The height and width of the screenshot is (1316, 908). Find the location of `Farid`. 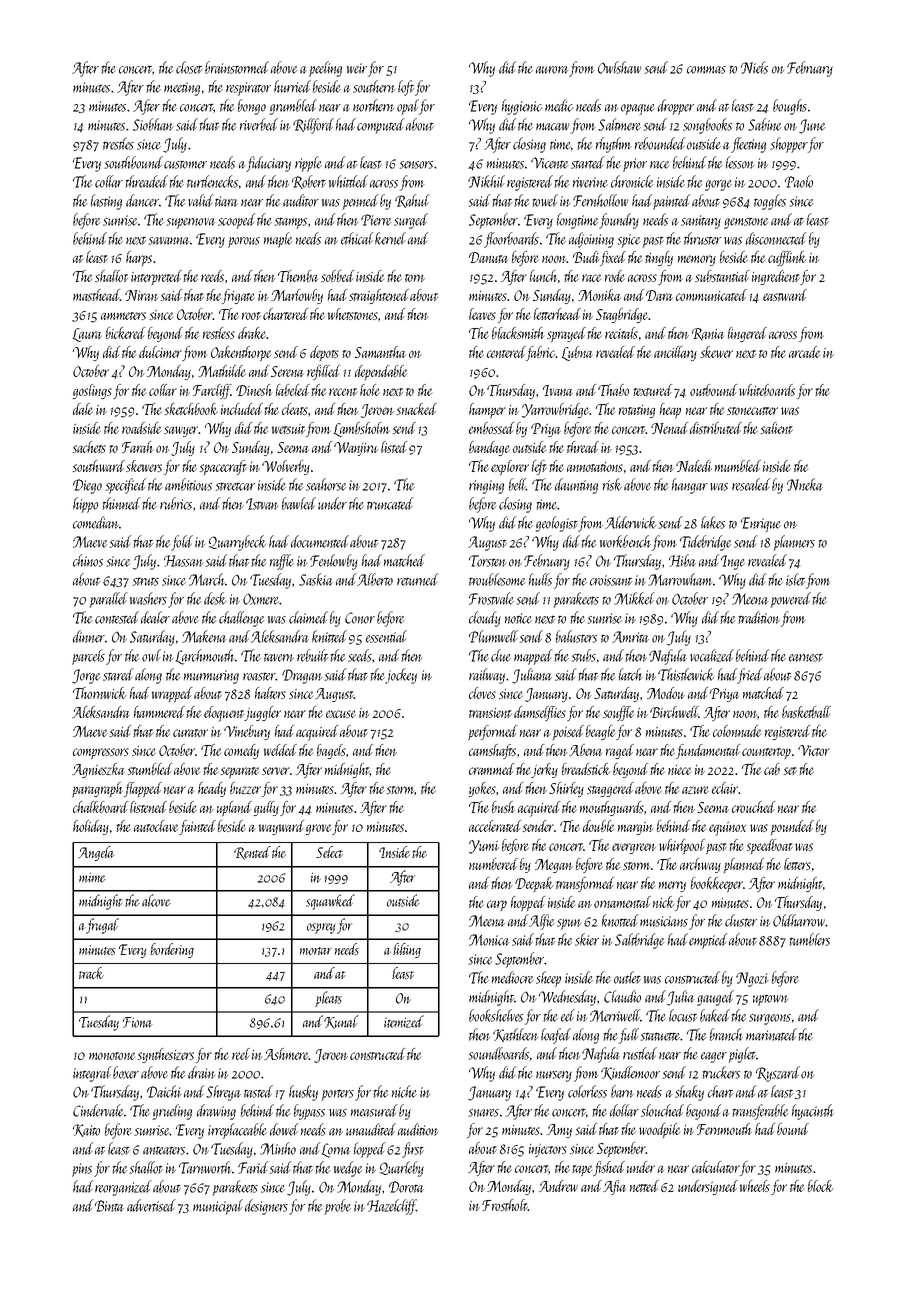

Farid is located at coordinates (253, 1167).
